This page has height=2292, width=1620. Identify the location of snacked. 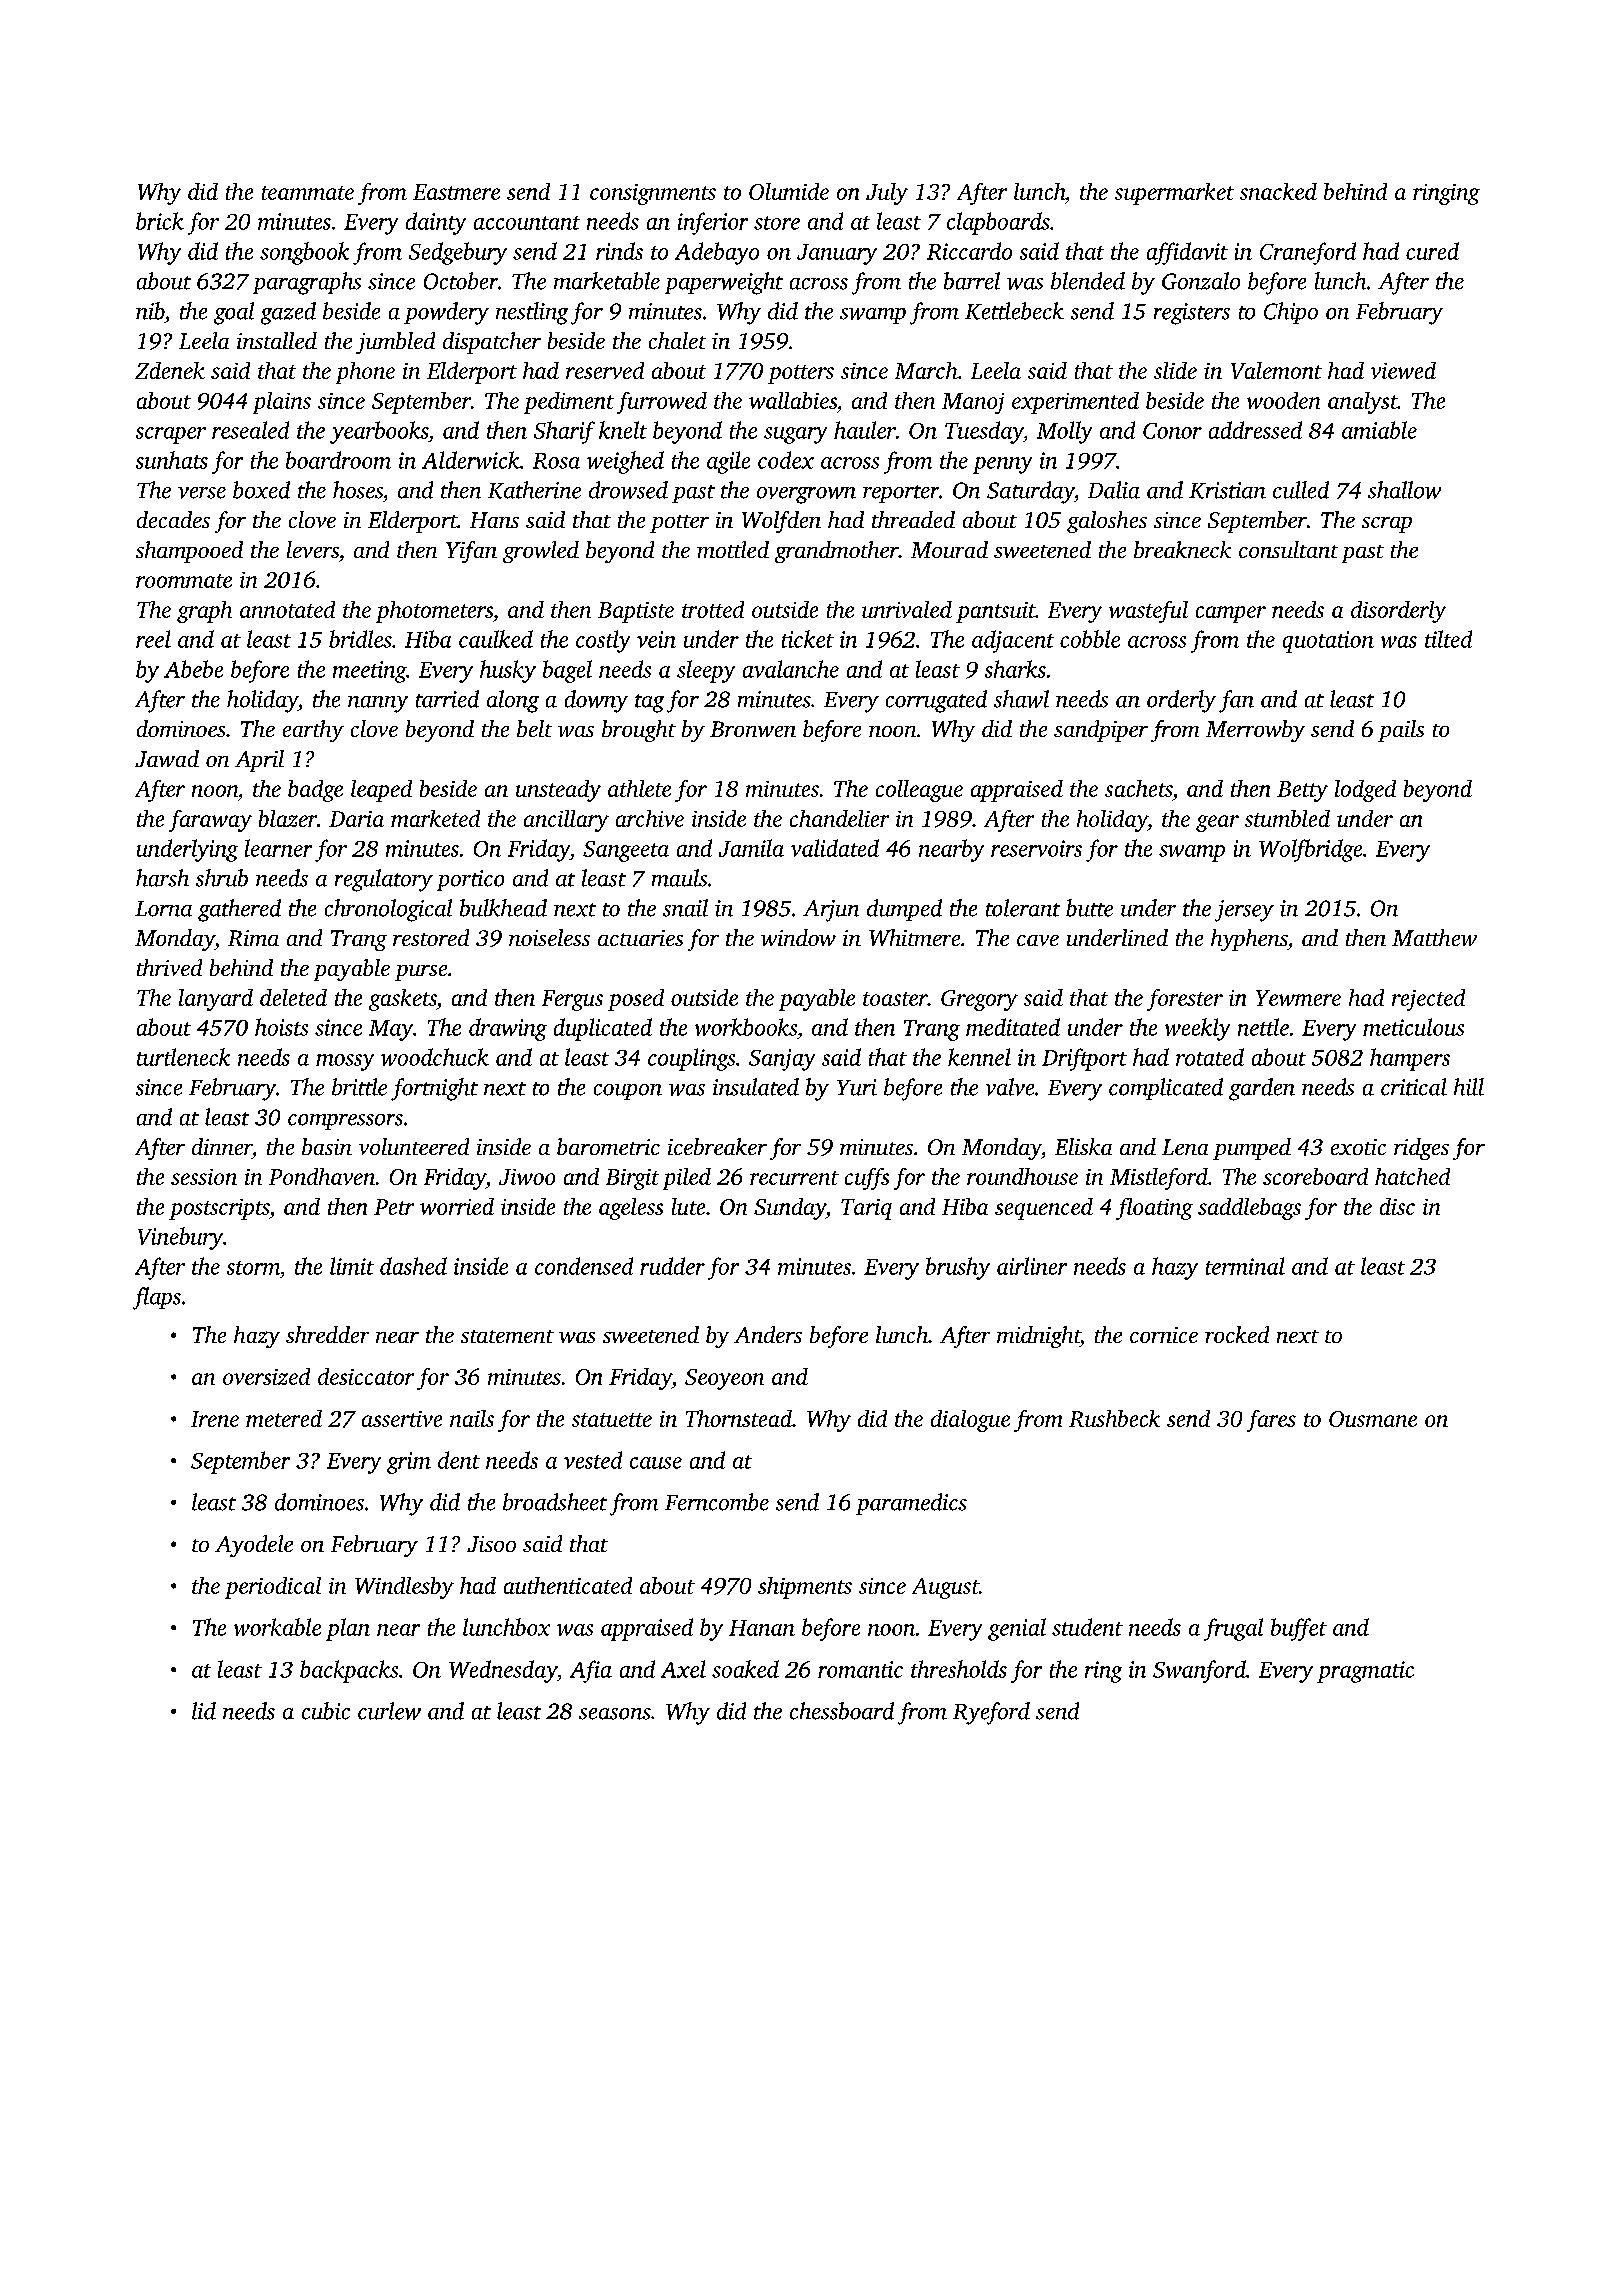
(1278, 191).
